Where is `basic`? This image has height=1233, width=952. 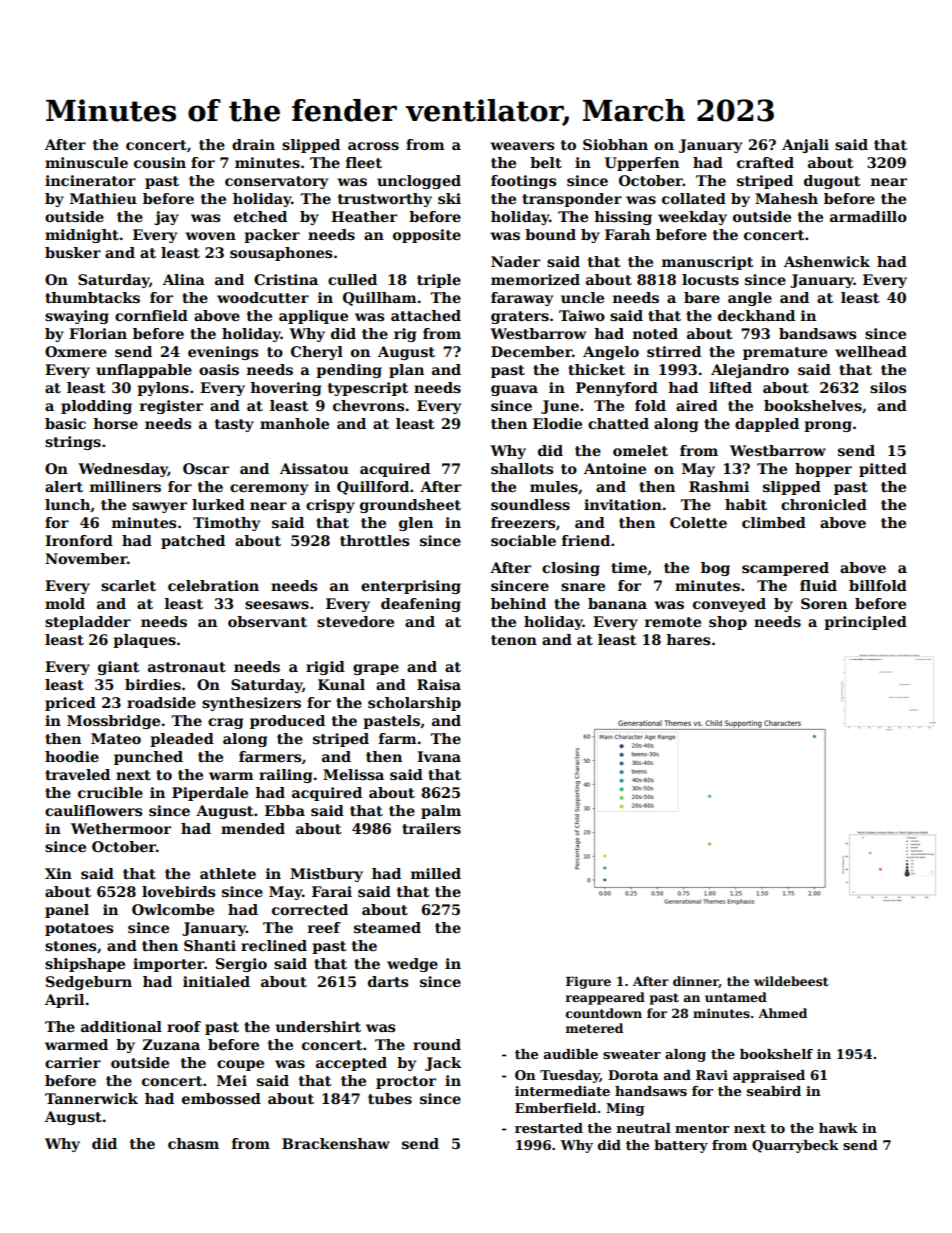 basic is located at coordinates (65, 423).
